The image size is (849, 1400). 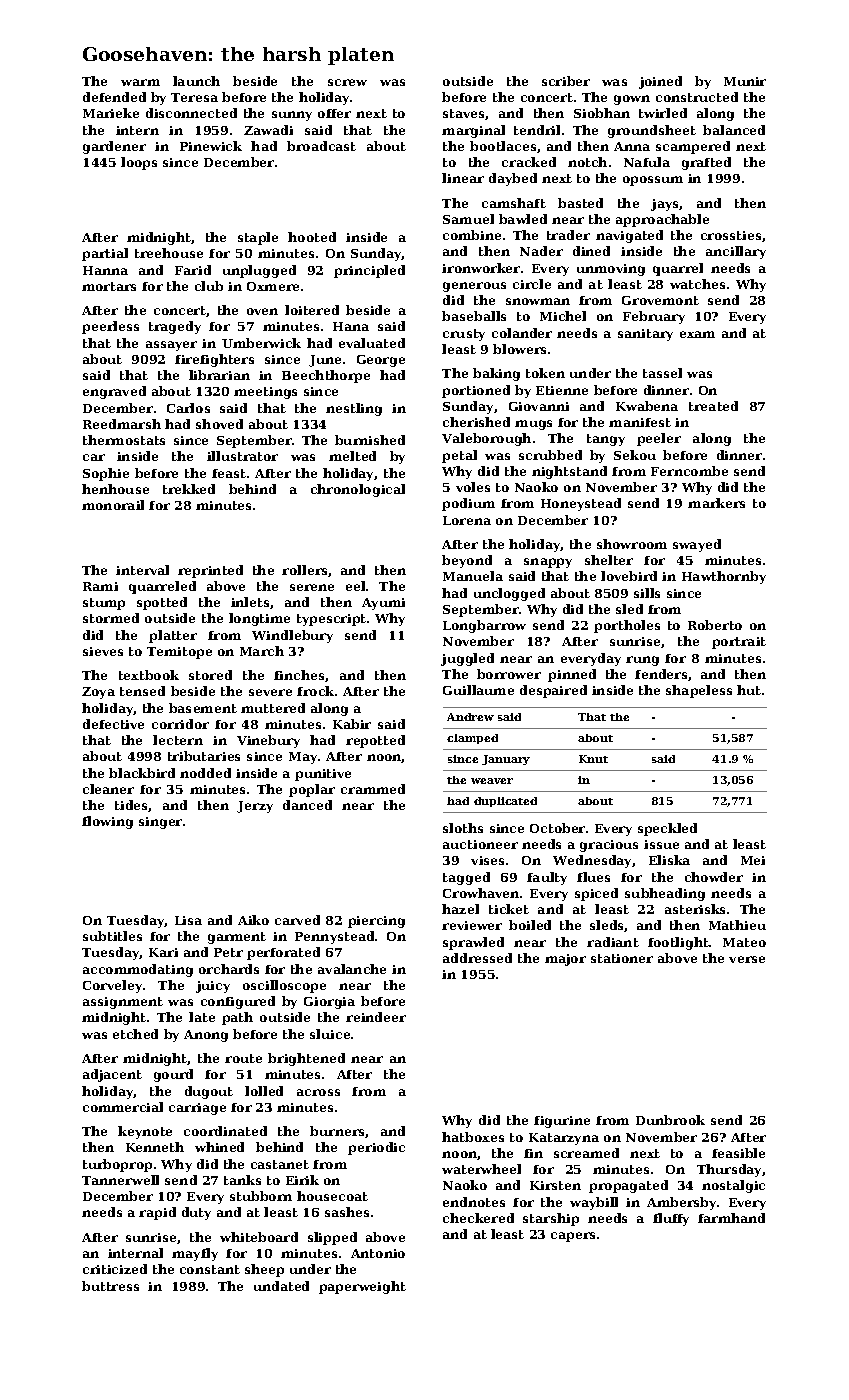 What do you see at coordinates (566, 81) in the screenshot?
I see `scriber` at bounding box center [566, 81].
